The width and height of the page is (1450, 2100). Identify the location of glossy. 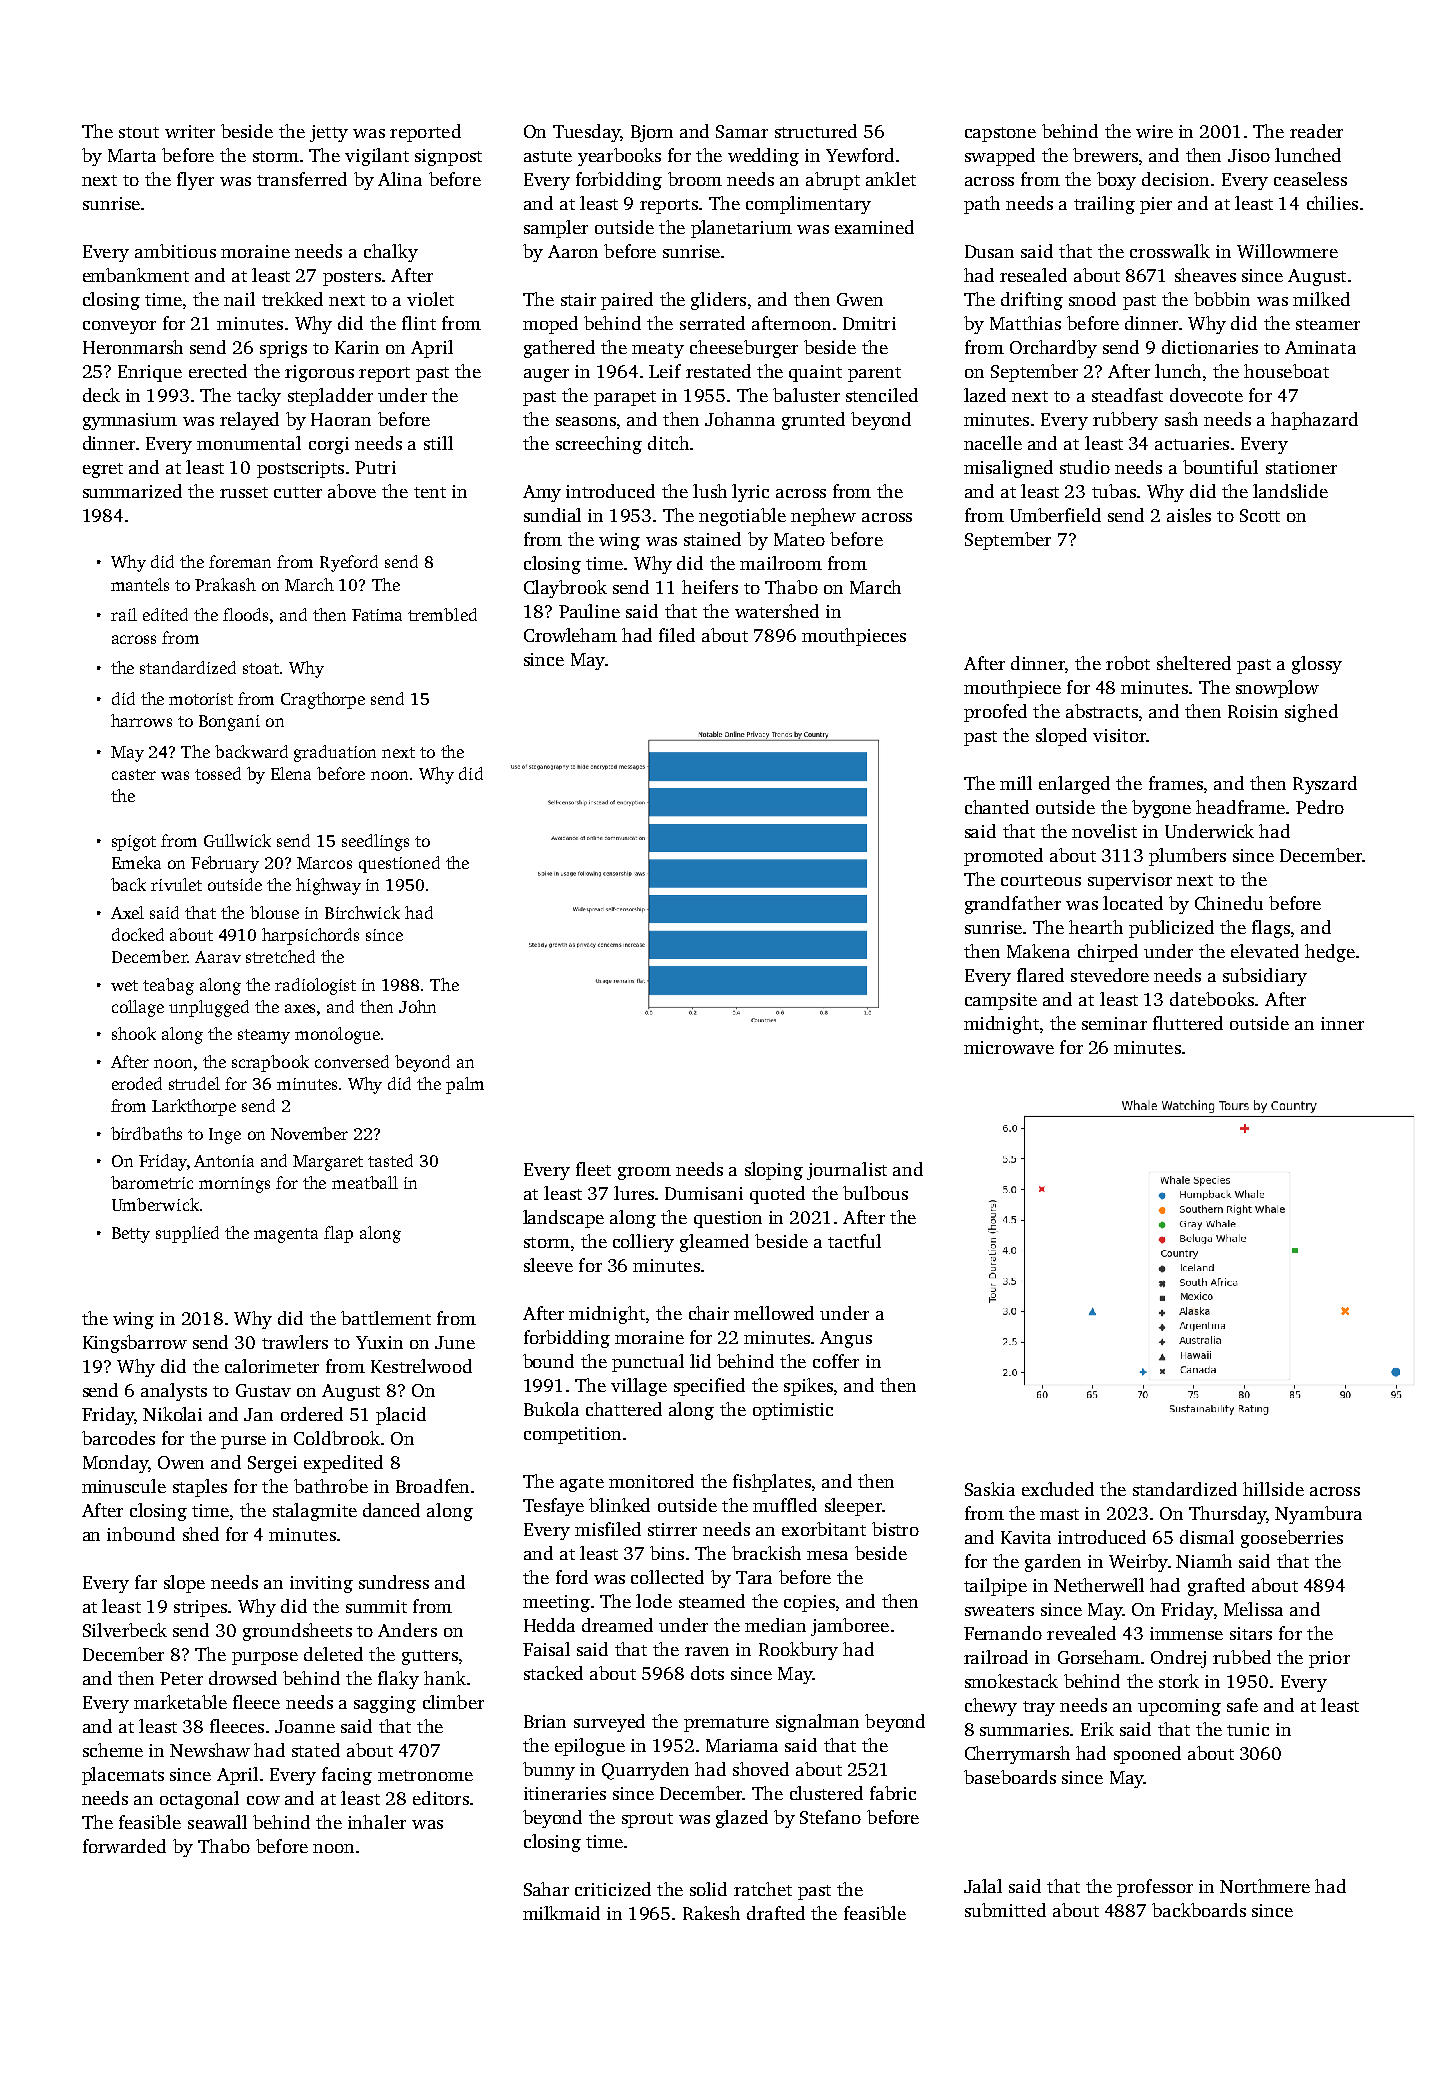
(1317, 665).
